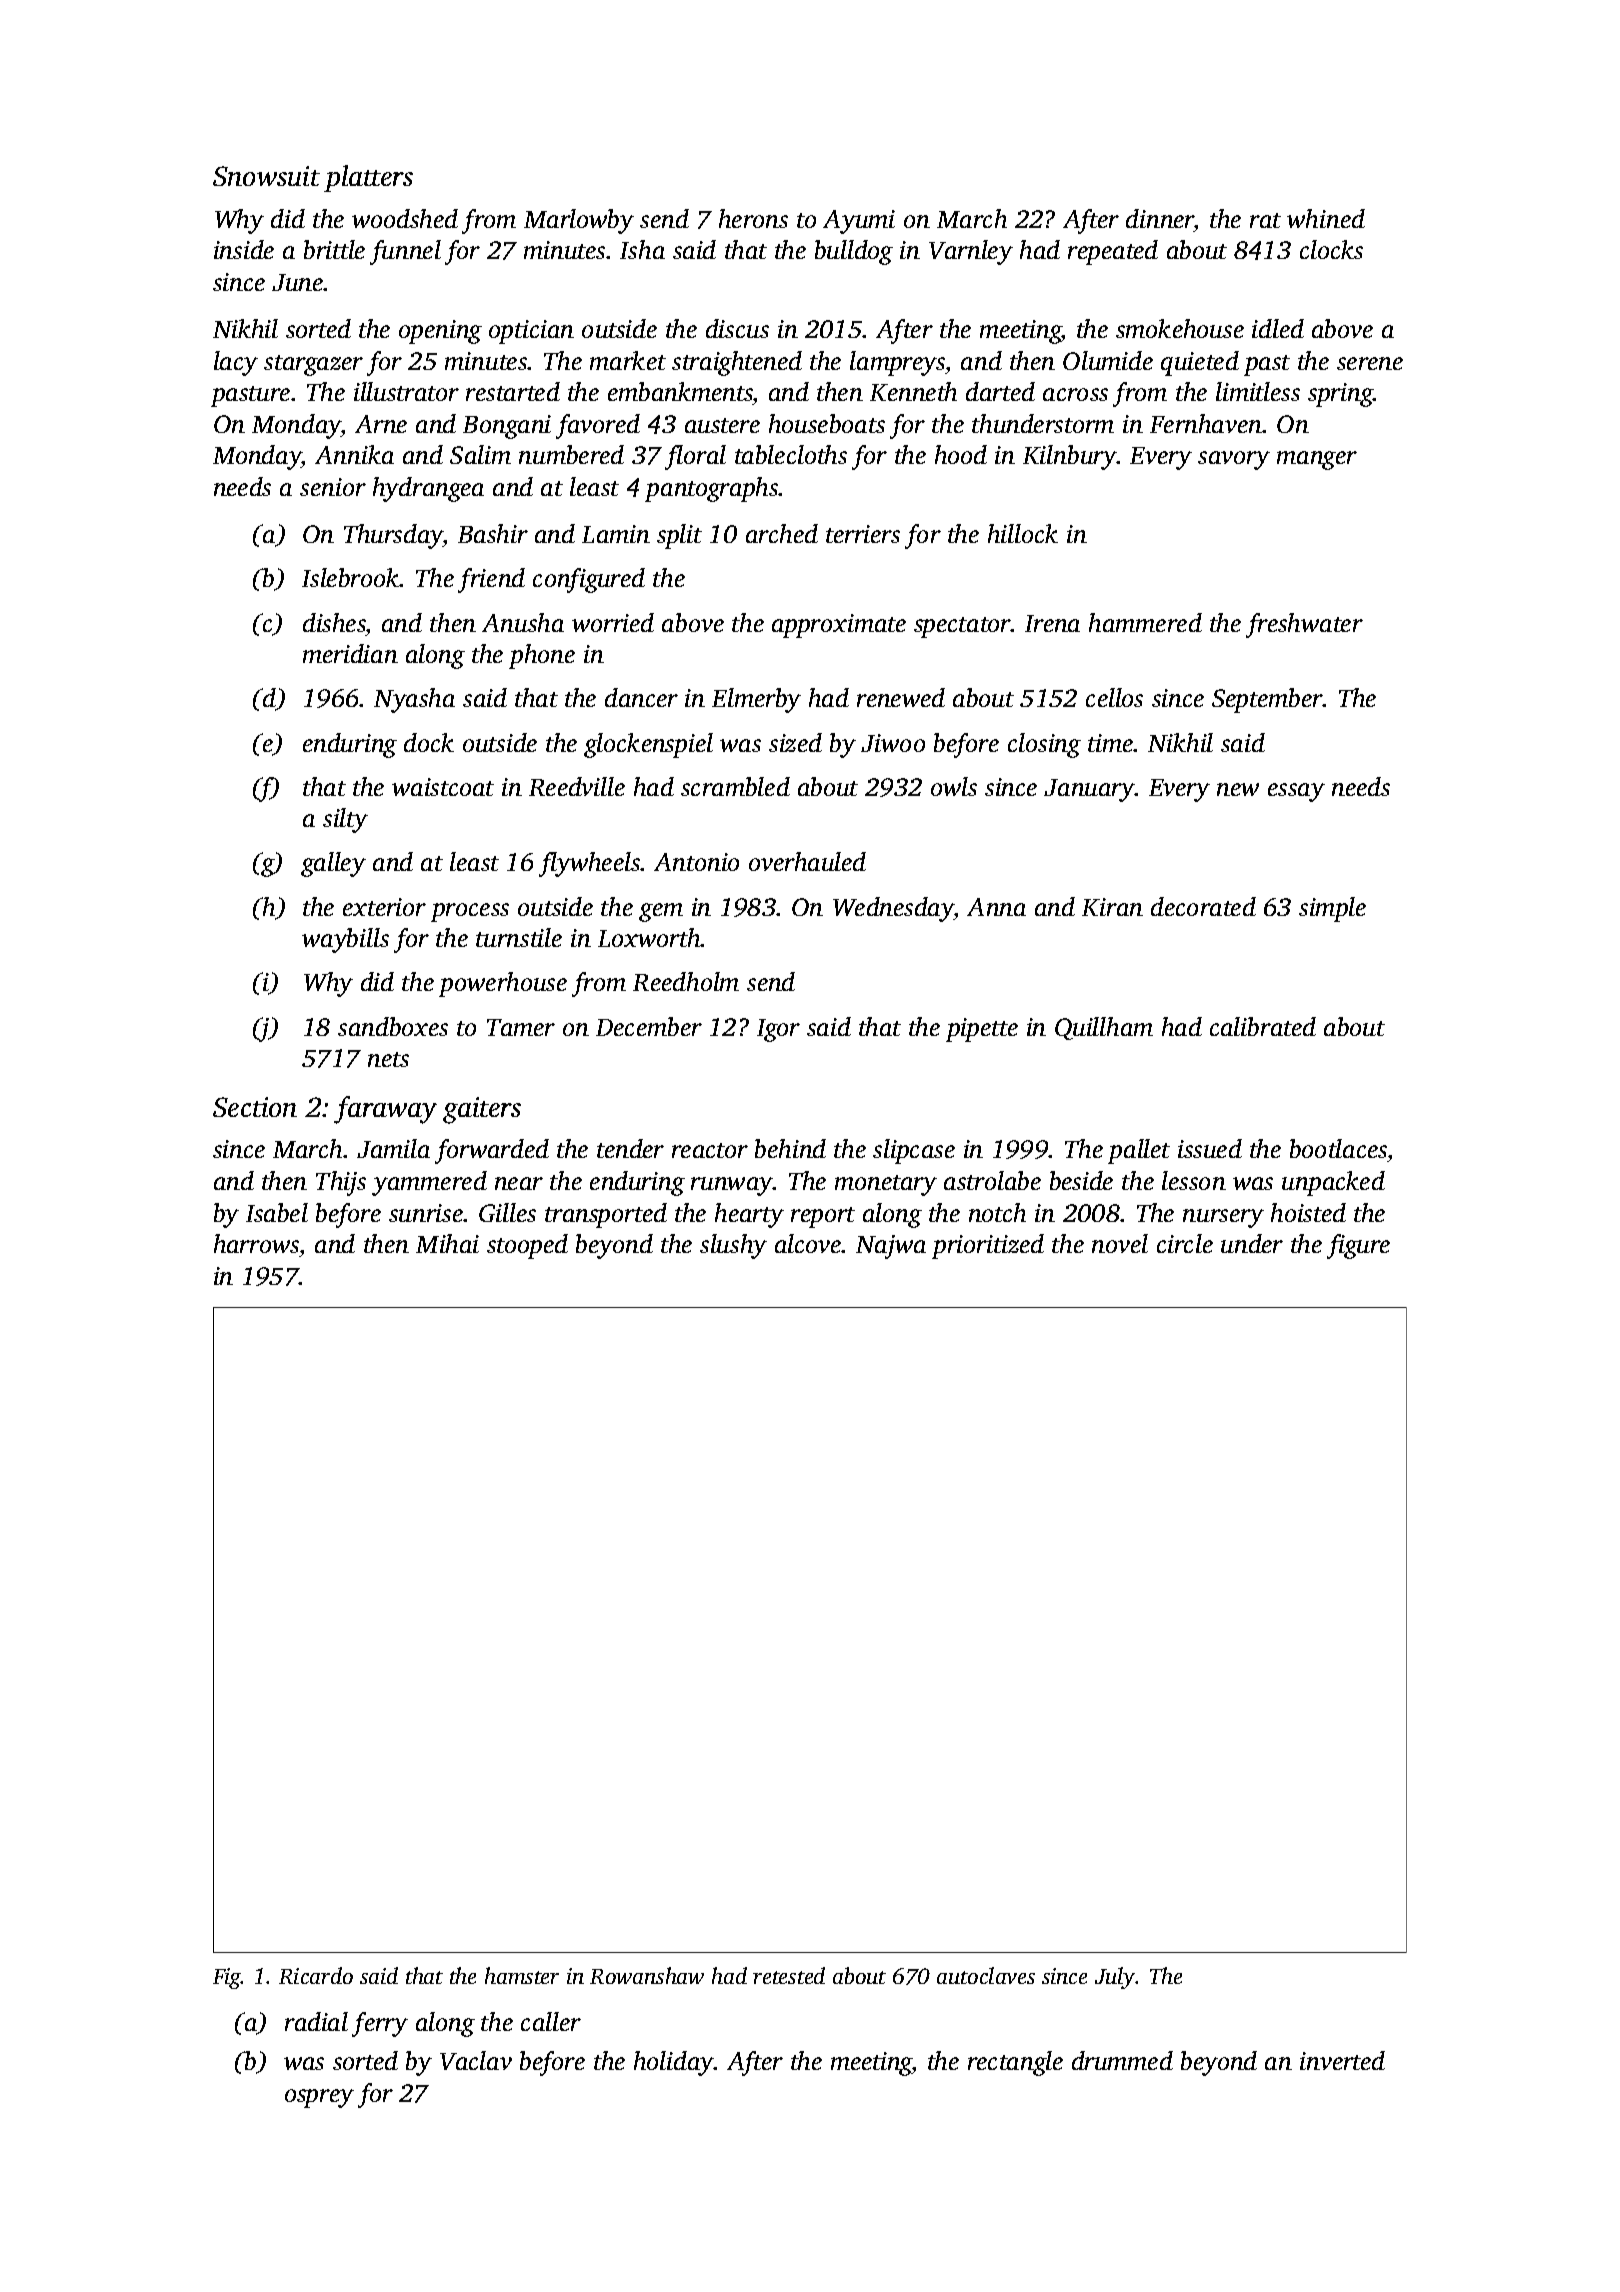  What do you see at coordinates (630, 1148) in the page?
I see `tender` at bounding box center [630, 1148].
